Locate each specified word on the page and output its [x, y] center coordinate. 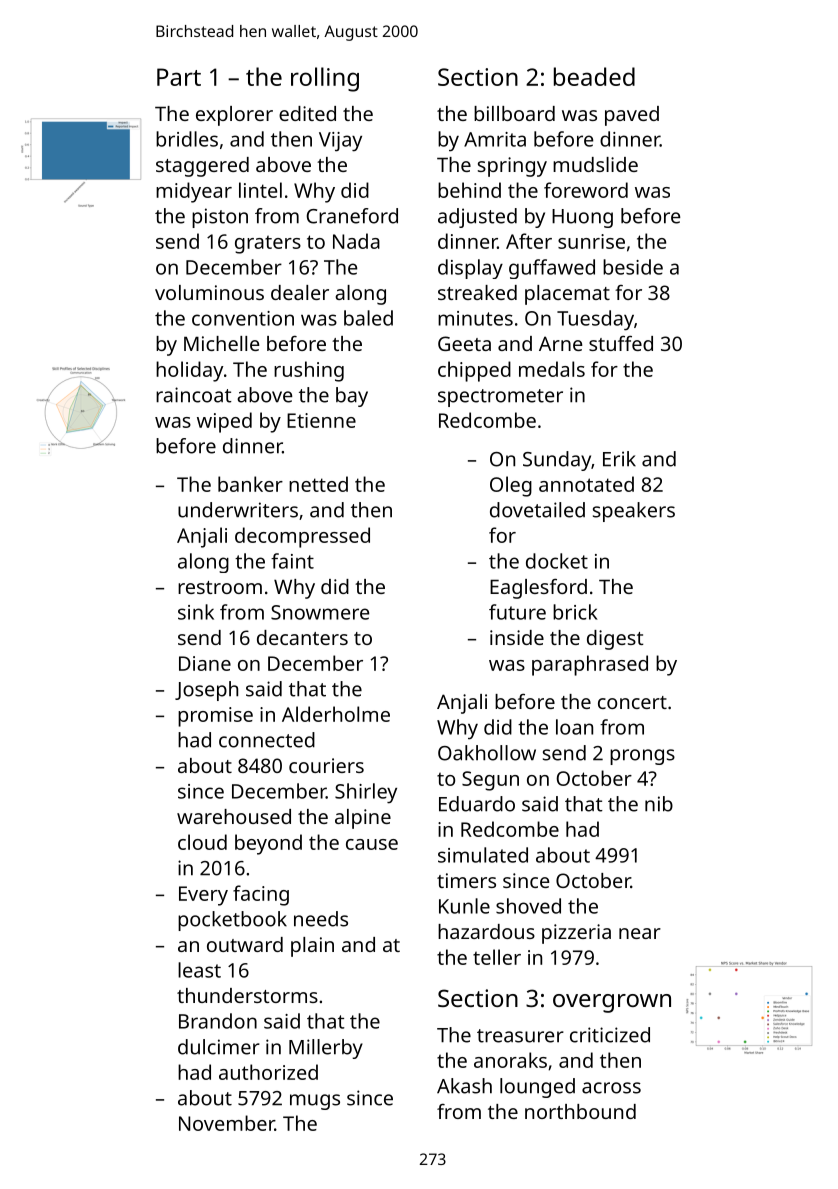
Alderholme [336, 714]
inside [517, 637]
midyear [194, 192]
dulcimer [219, 1047]
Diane [205, 663]
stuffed [621, 343]
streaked [477, 292]
